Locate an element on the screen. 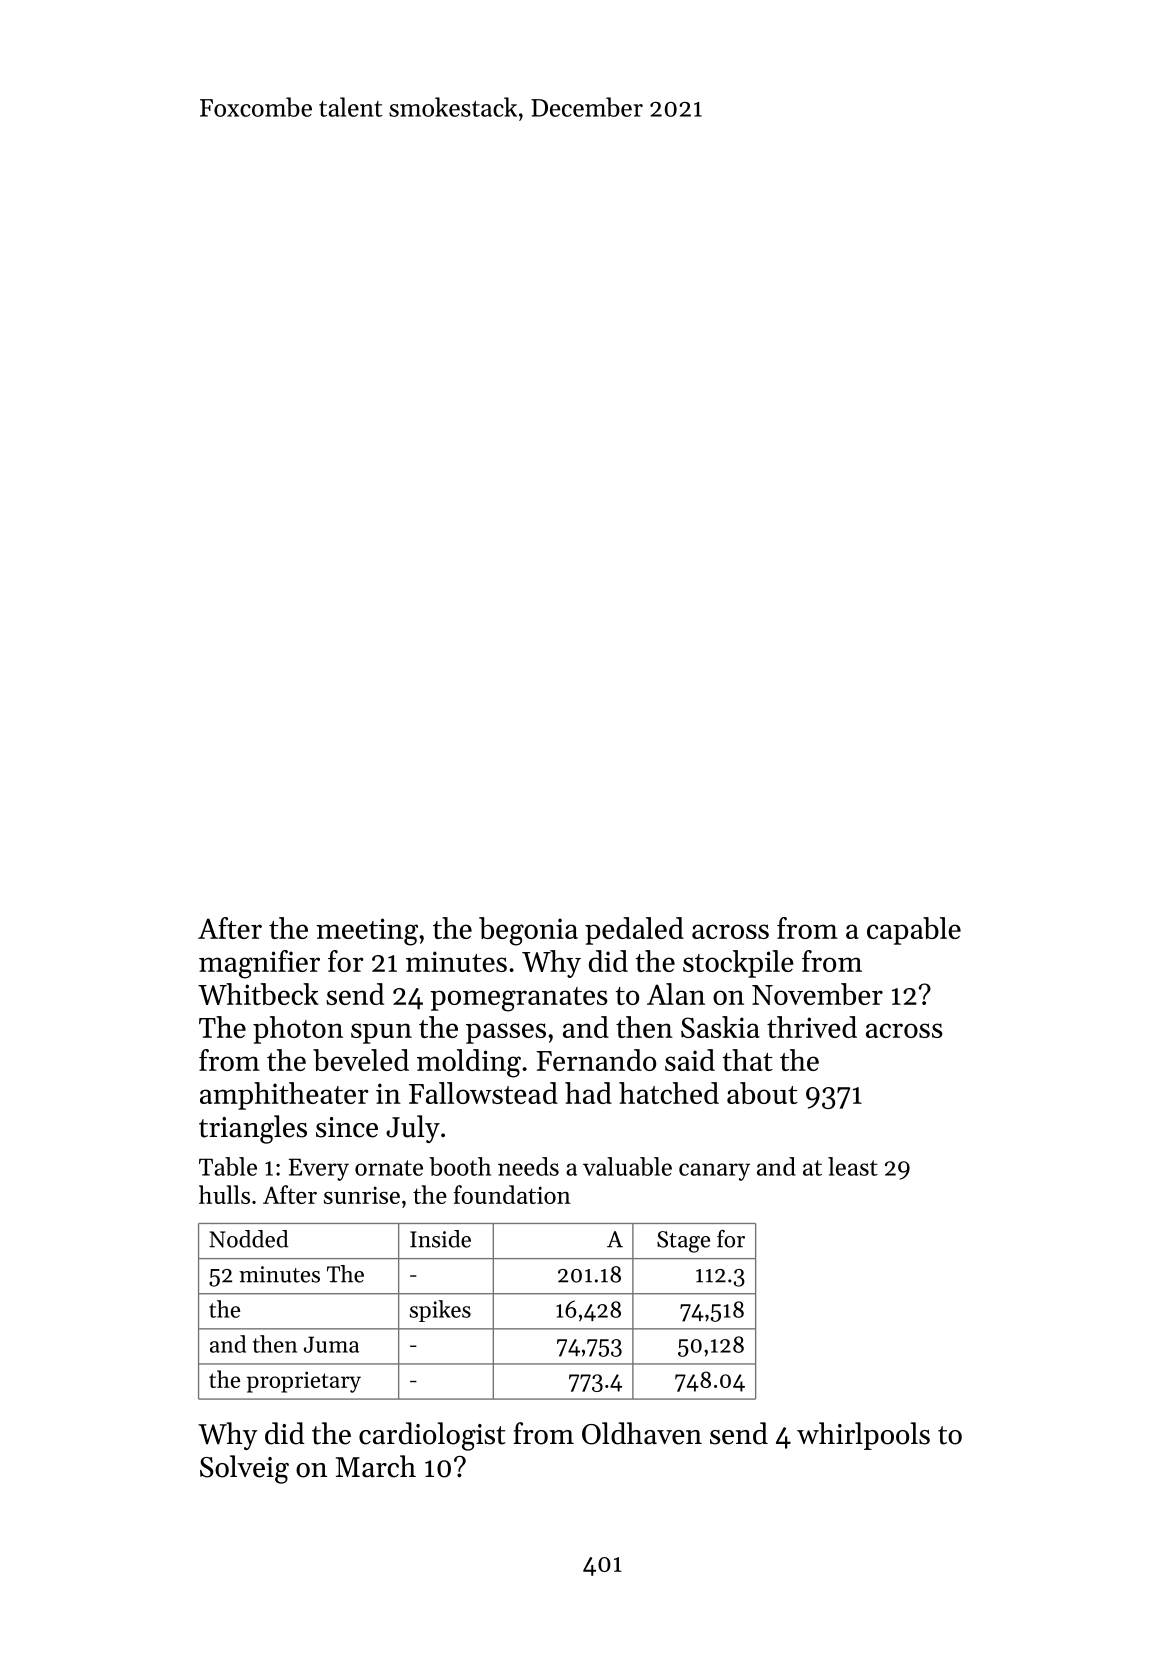 Image resolution: width=1165 pixels, height=1654 pixels. spikes is located at coordinates (440, 1311).
